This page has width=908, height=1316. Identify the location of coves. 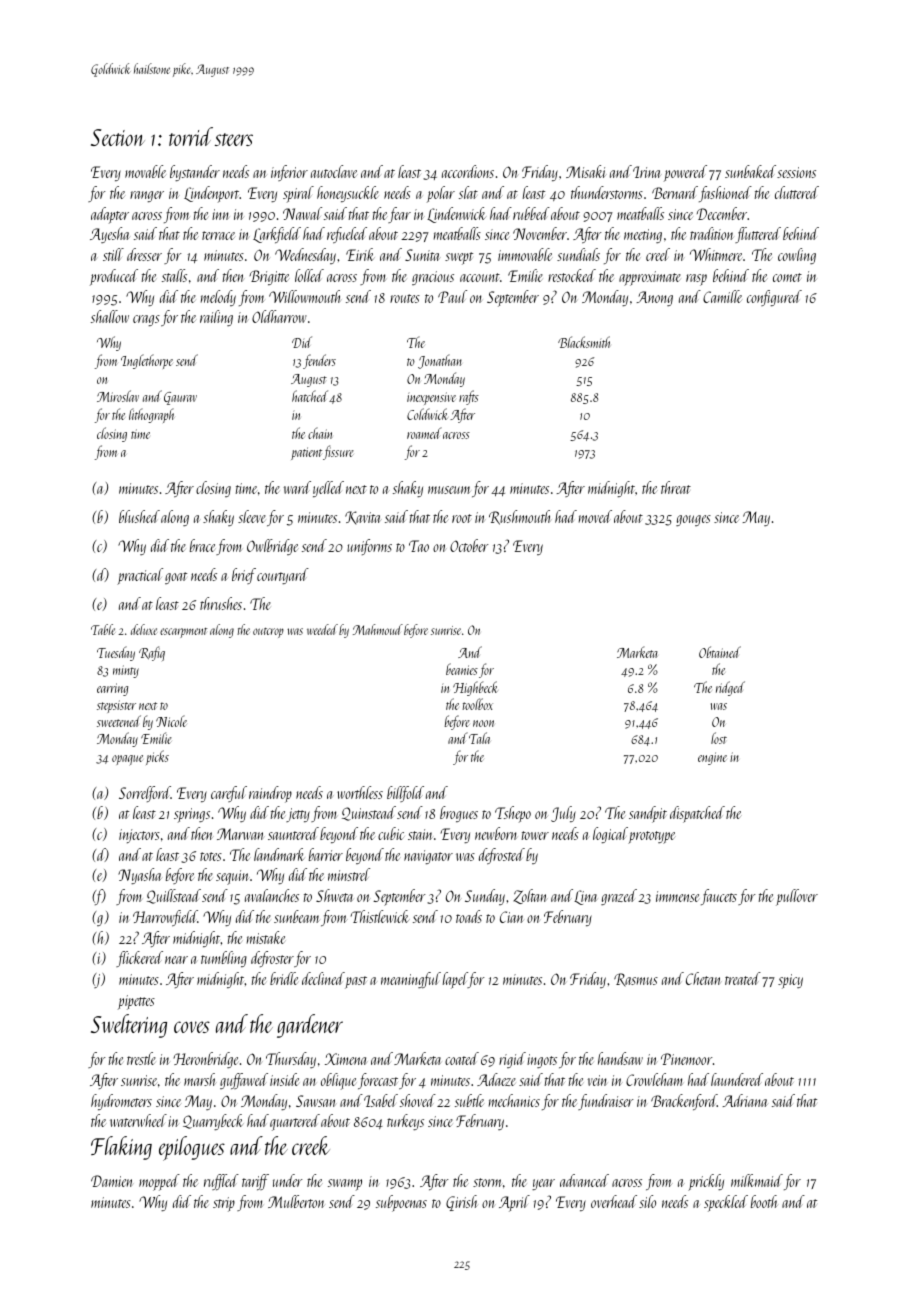
(192, 1027).
